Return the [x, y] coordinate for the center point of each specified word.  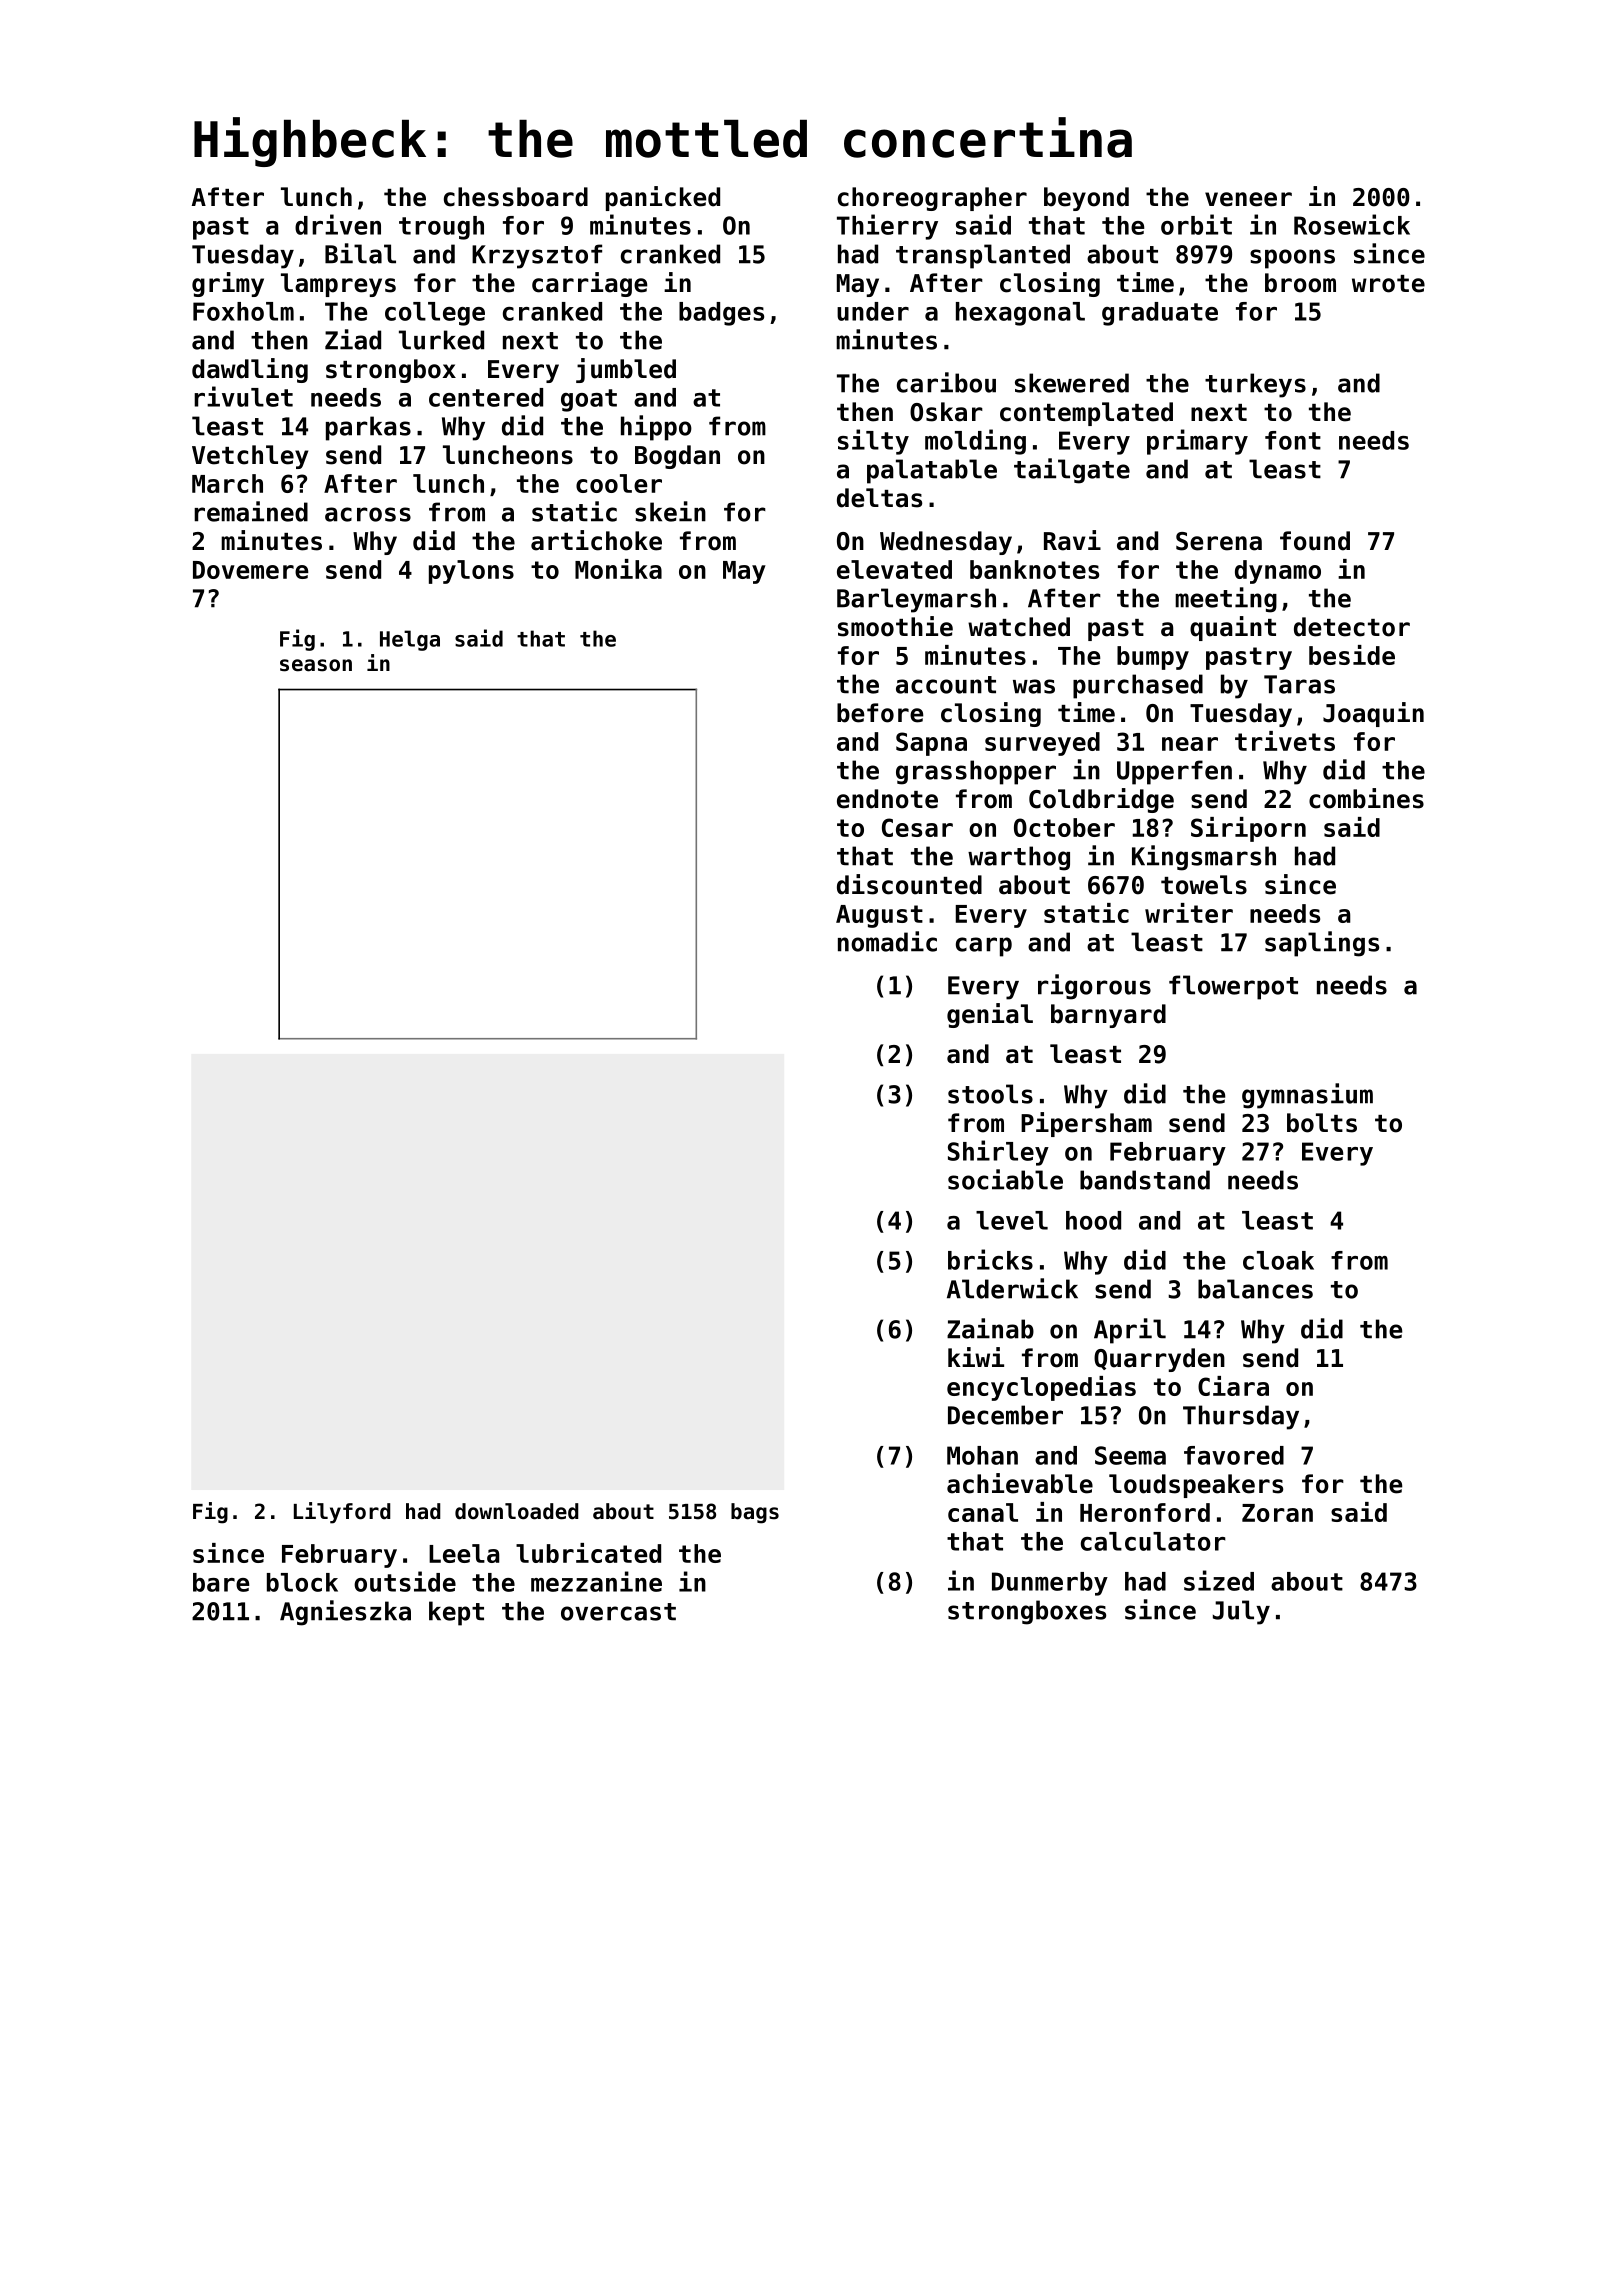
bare [221, 1582]
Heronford [1145, 1512]
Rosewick [1352, 224]
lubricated [588, 1553]
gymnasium [1307, 1096]
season [316, 665]
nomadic [887, 941]
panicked [663, 198]
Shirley [998, 1153]
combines [1366, 798]
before [880, 713]
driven [338, 224]
